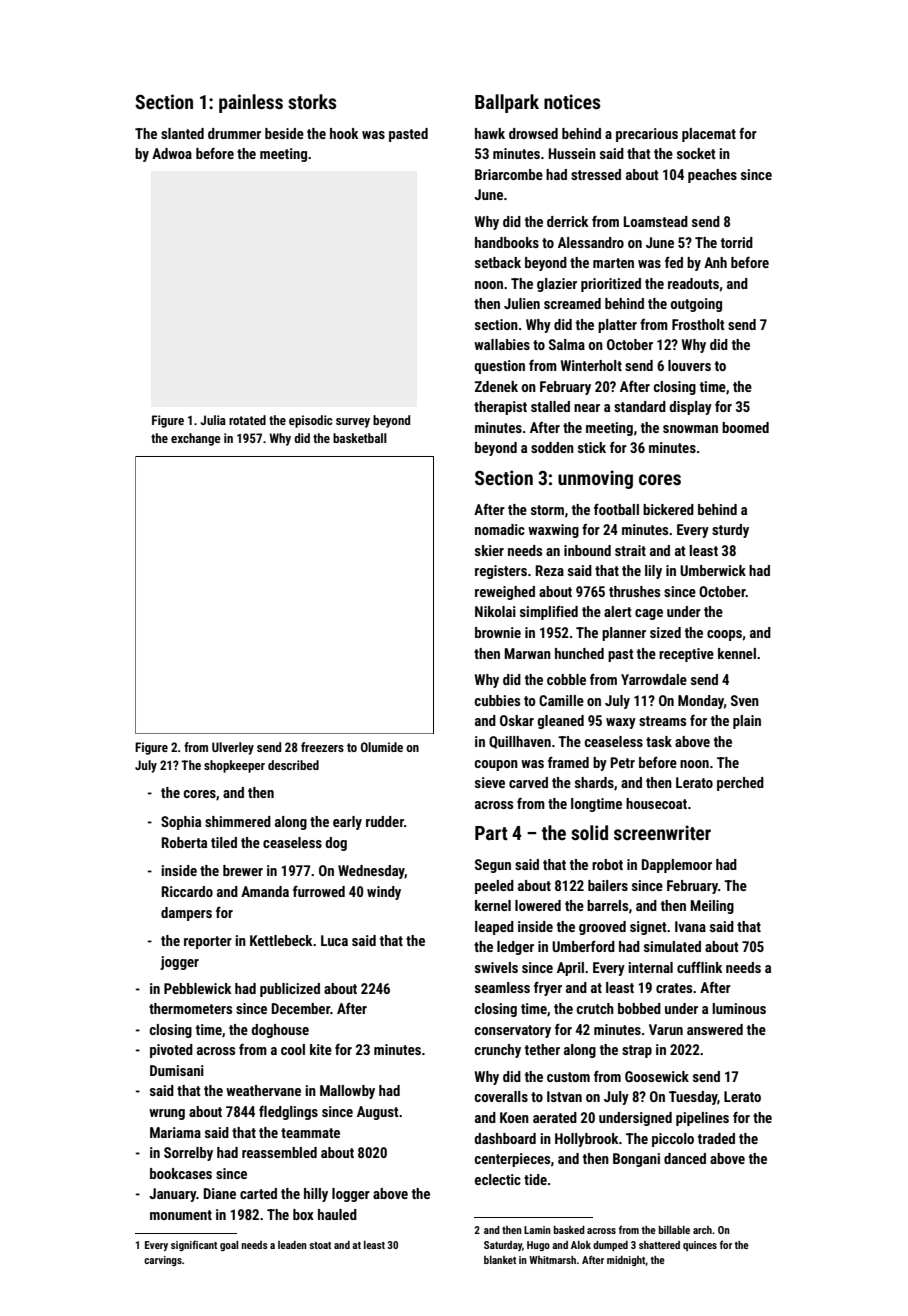  What do you see at coordinates (234, 766) in the screenshot?
I see `shopkeeper` at bounding box center [234, 766].
